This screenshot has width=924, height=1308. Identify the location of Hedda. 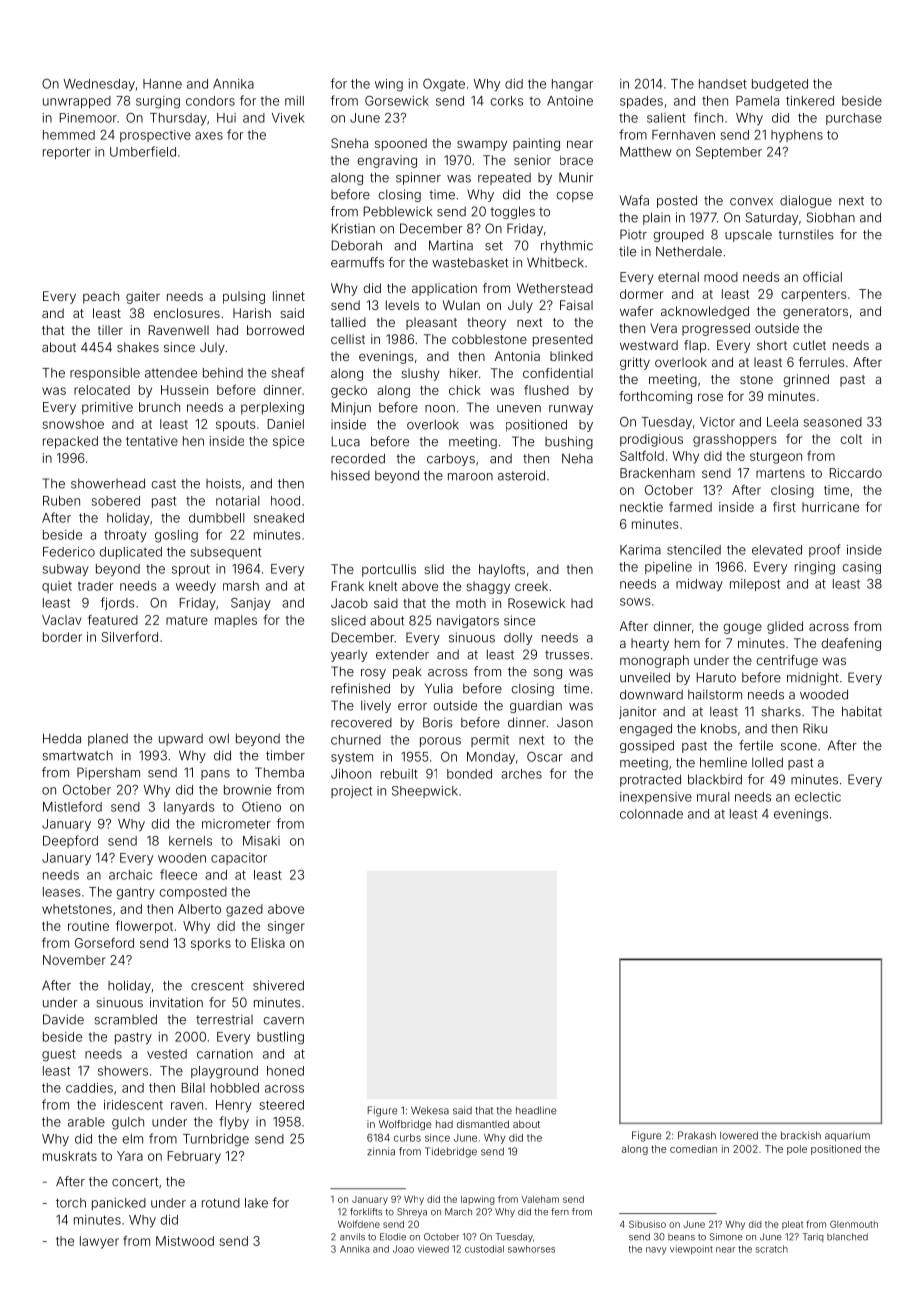
(62, 738).
